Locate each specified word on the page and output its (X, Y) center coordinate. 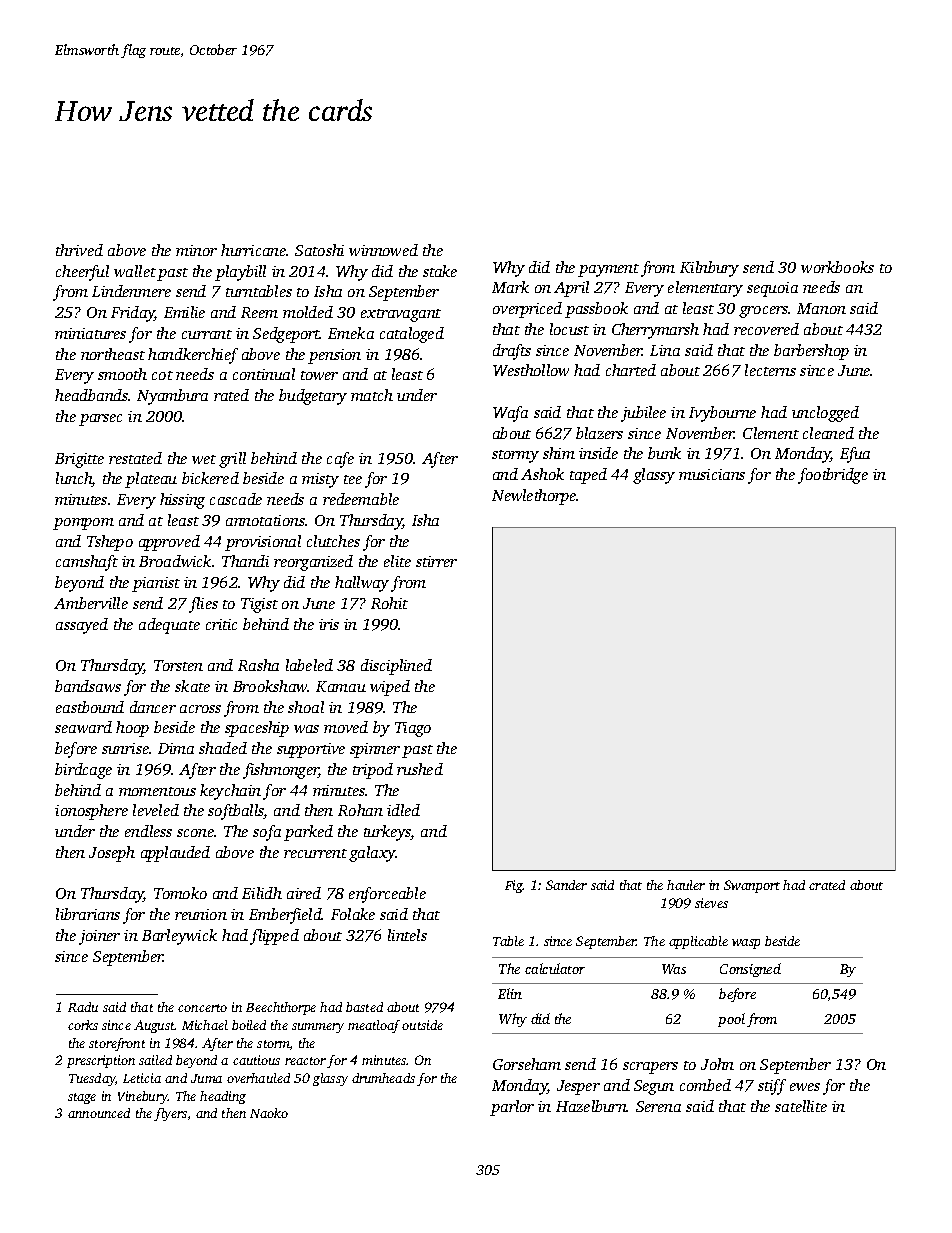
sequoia (772, 289)
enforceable (387, 895)
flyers (170, 1114)
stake (440, 271)
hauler (686, 885)
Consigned (750, 970)
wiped (390, 688)
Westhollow (531, 370)
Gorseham (527, 1064)
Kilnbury (709, 269)
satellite (801, 1106)
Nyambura (172, 397)
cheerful (82, 273)
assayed (82, 626)
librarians (88, 914)
